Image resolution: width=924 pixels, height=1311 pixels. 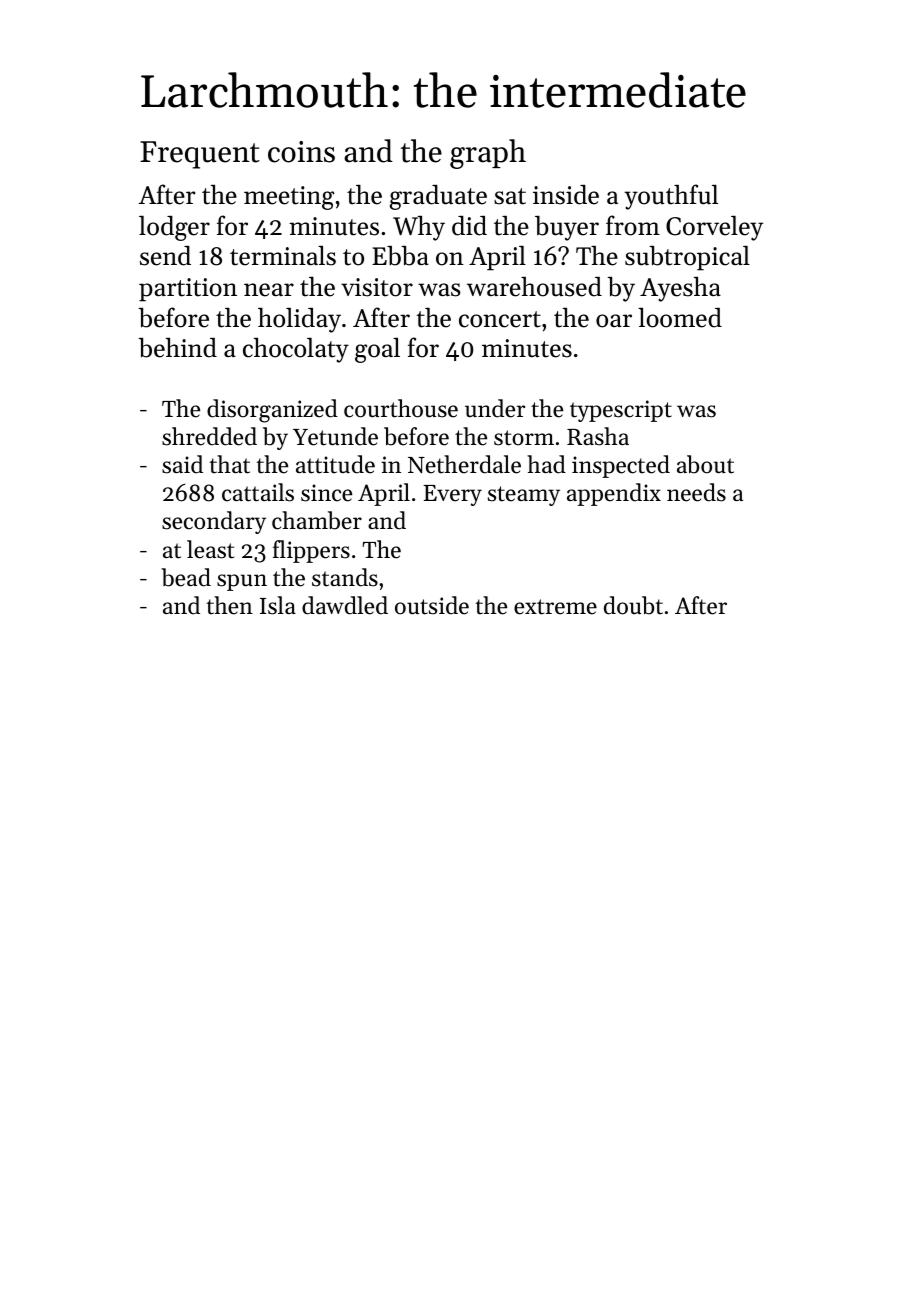 I want to click on coins, so click(x=301, y=152).
